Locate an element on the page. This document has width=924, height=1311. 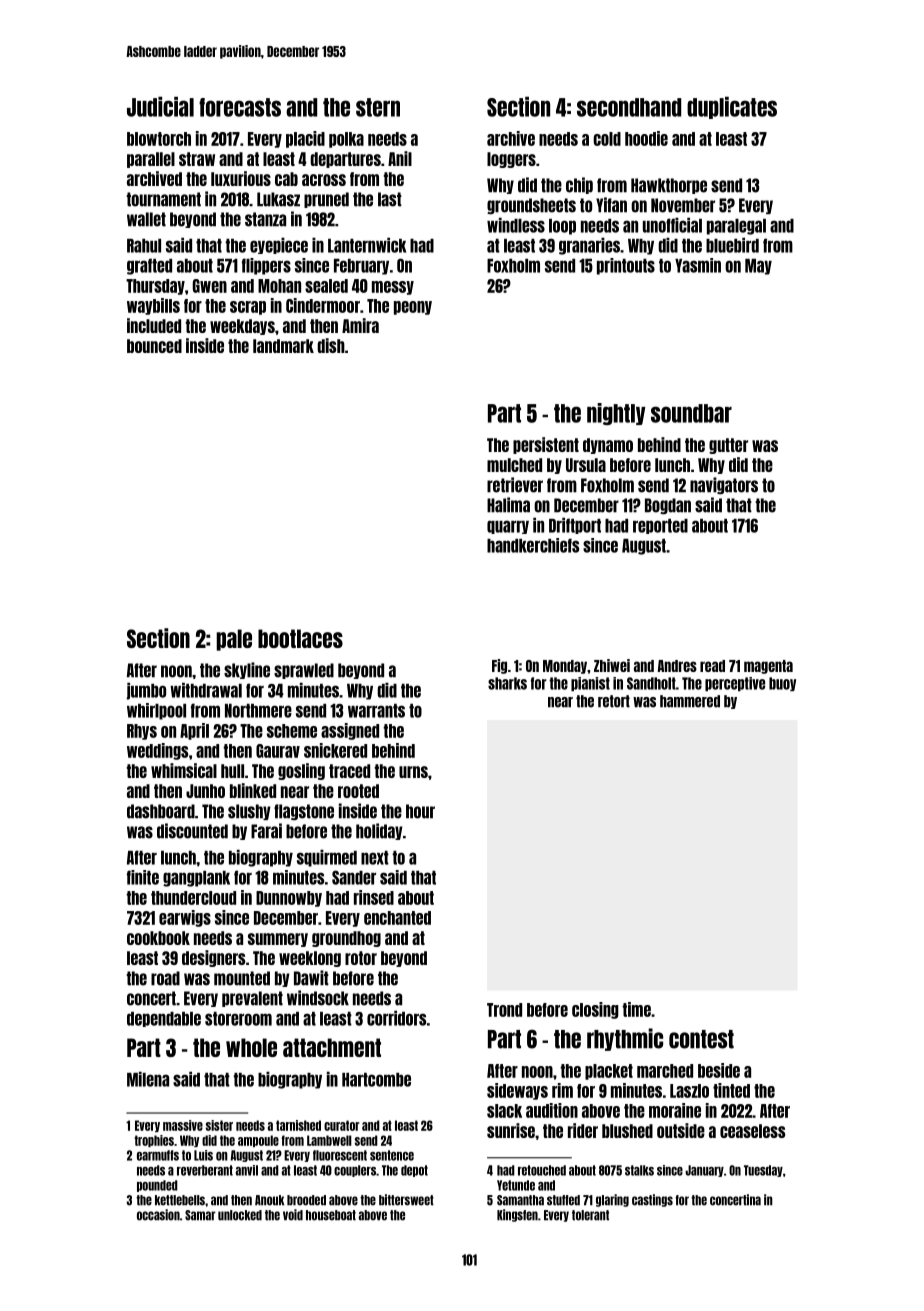
pale is located at coordinates (234, 640).
